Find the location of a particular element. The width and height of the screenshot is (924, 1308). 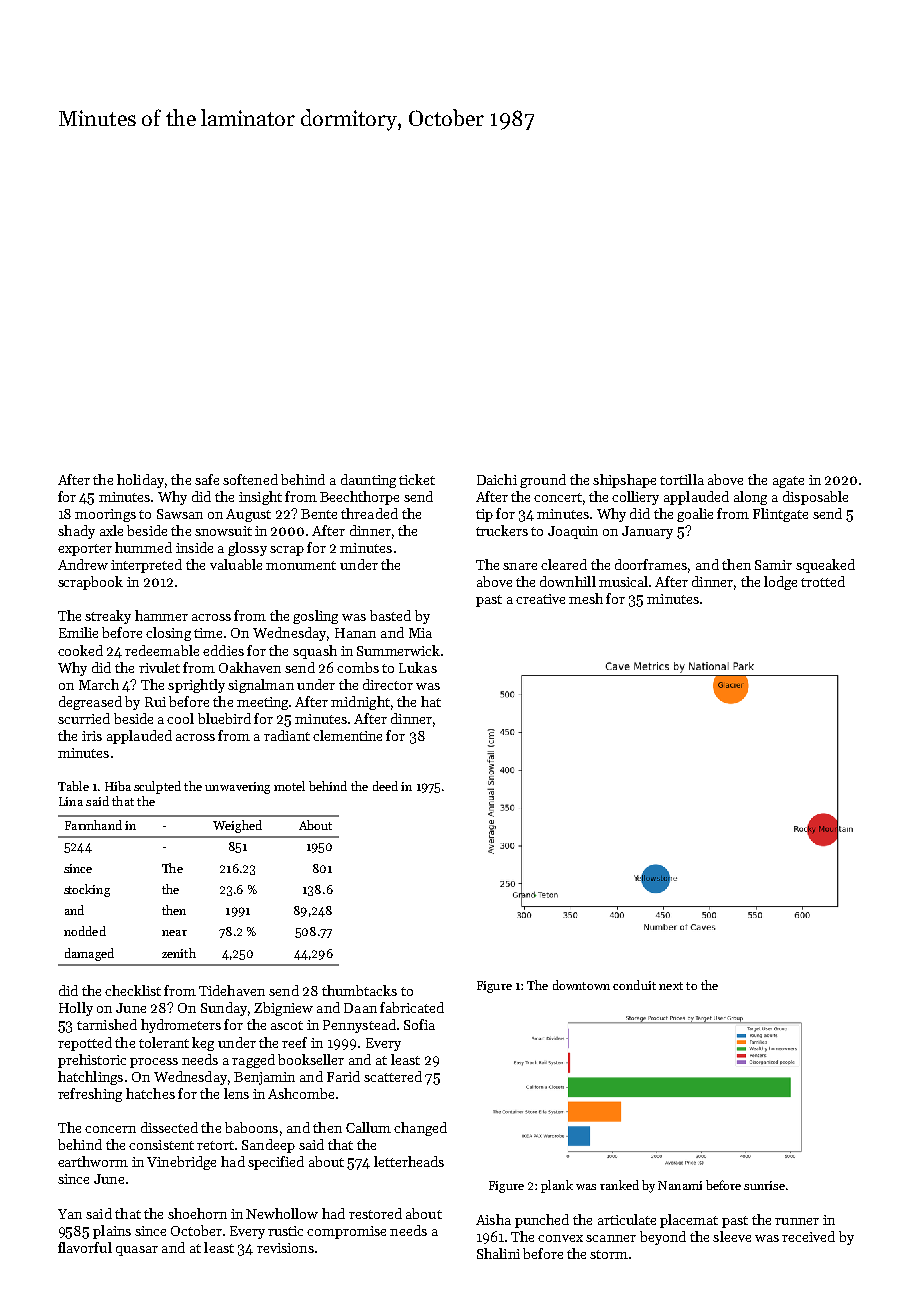

quasar is located at coordinates (137, 1251).
